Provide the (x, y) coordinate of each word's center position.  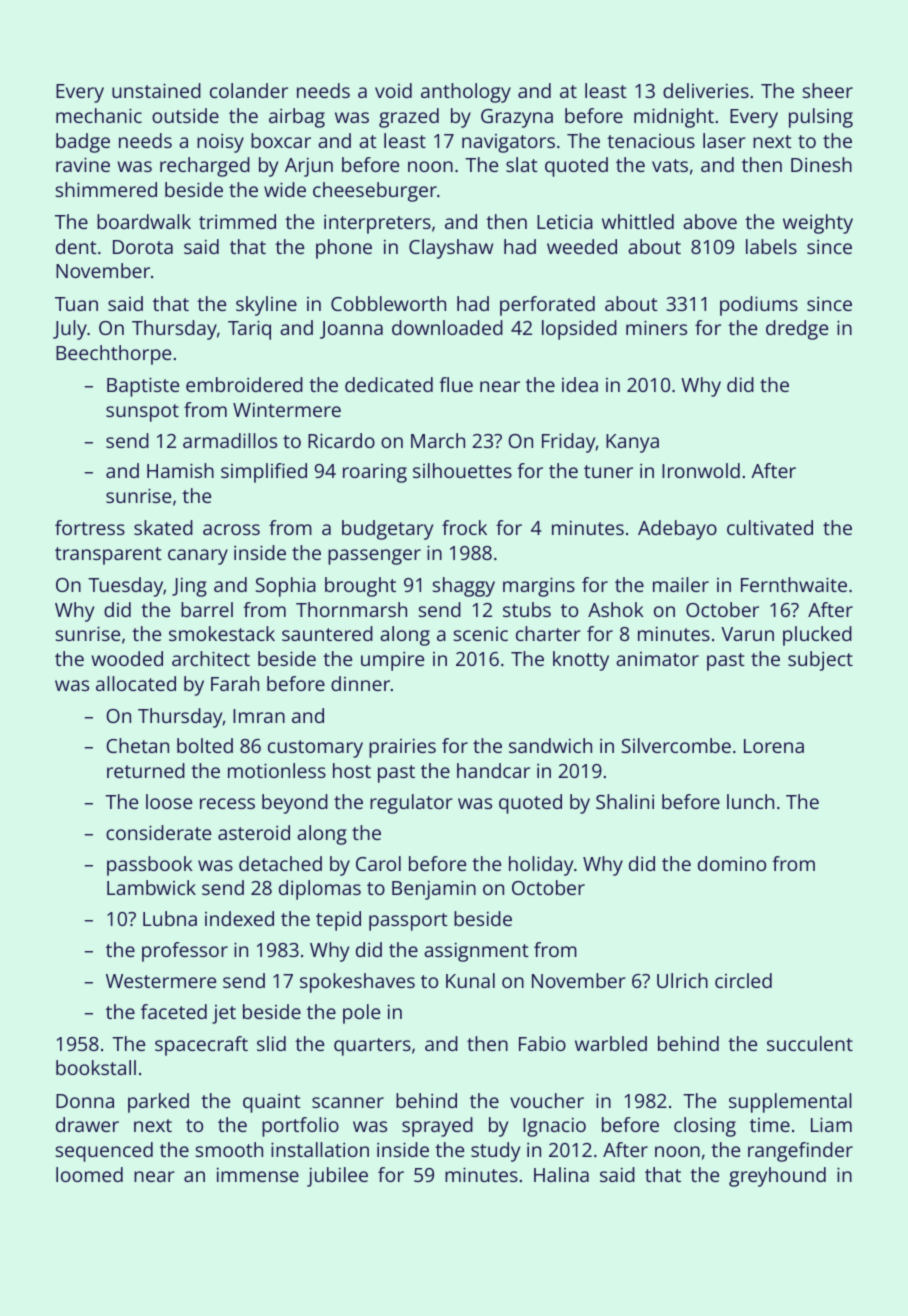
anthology (466, 93)
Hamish (180, 470)
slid (271, 1043)
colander (249, 90)
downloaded (447, 327)
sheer (828, 90)
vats (670, 165)
